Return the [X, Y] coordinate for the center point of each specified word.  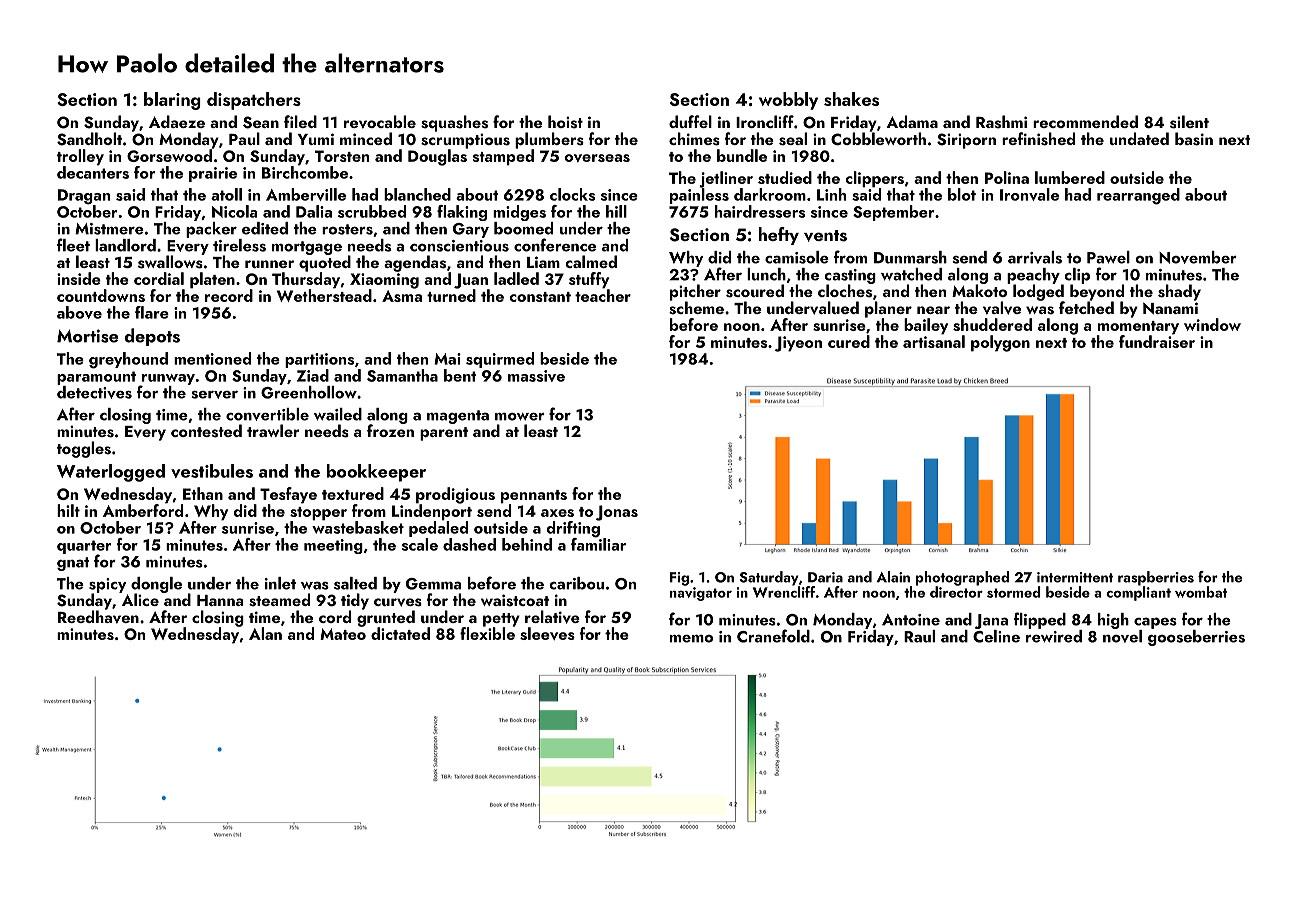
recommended [1085, 121]
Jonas [617, 513]
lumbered [1070, 177]
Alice [140, 599]
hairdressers [760, 211]
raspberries [1156, 578]
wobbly [788, 101]
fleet [73, 245]
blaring [172, 101]
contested [206, 431]
